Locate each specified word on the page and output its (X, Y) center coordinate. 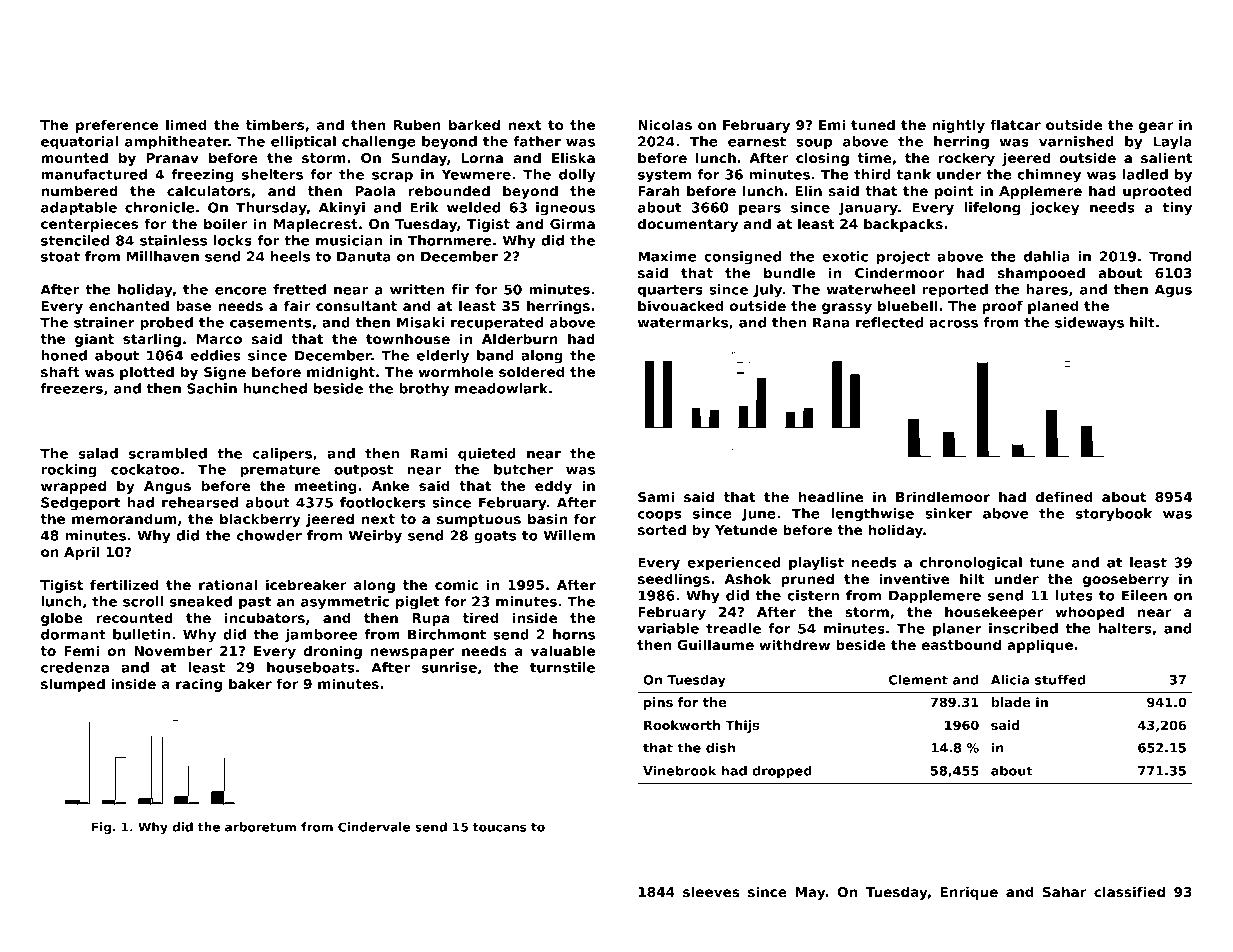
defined (1064, 496)
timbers (275, 124)
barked (474, 124)
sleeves (711, 891)
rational (228, 584)
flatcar (1015, 124)
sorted (662, 529)
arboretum (260, 827)
